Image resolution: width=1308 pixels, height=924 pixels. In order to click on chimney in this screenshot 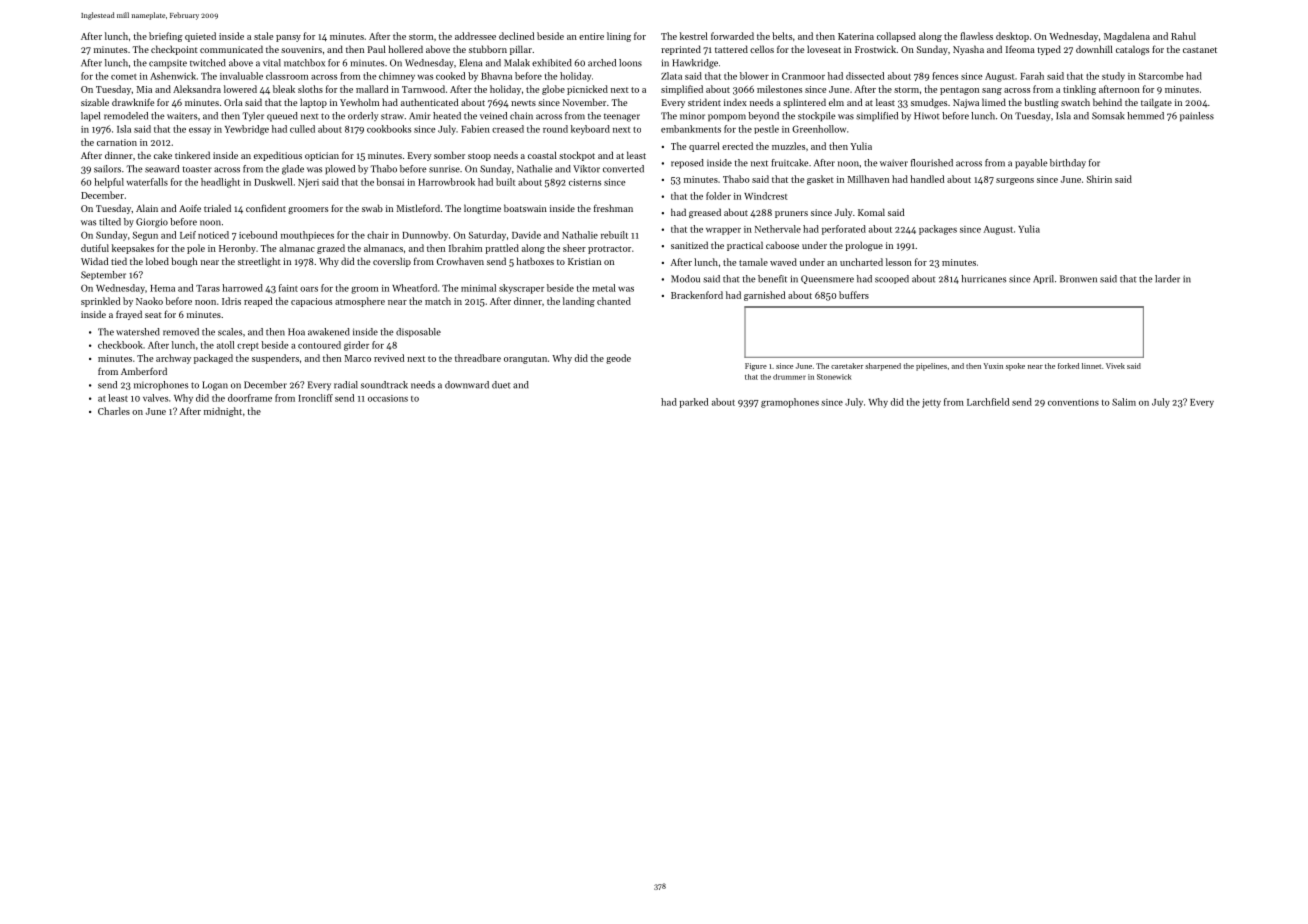, I will do `click(397, 77)`.
